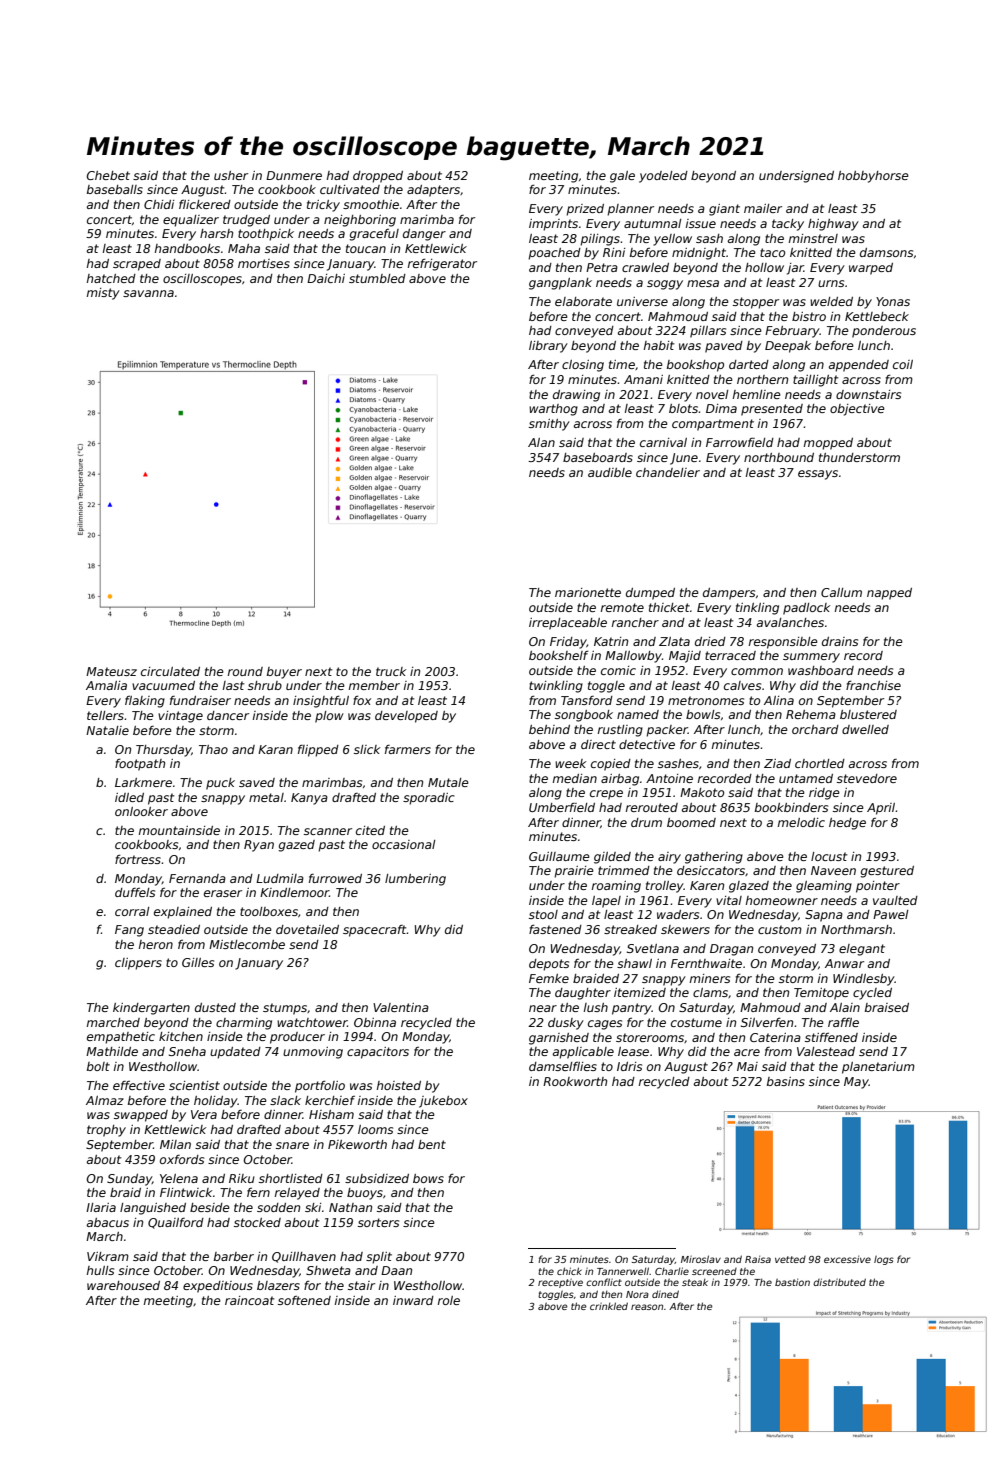  Describe the element at coordinates (873, 177) in the screenshot. I see `hobbyhorse` at that location.
